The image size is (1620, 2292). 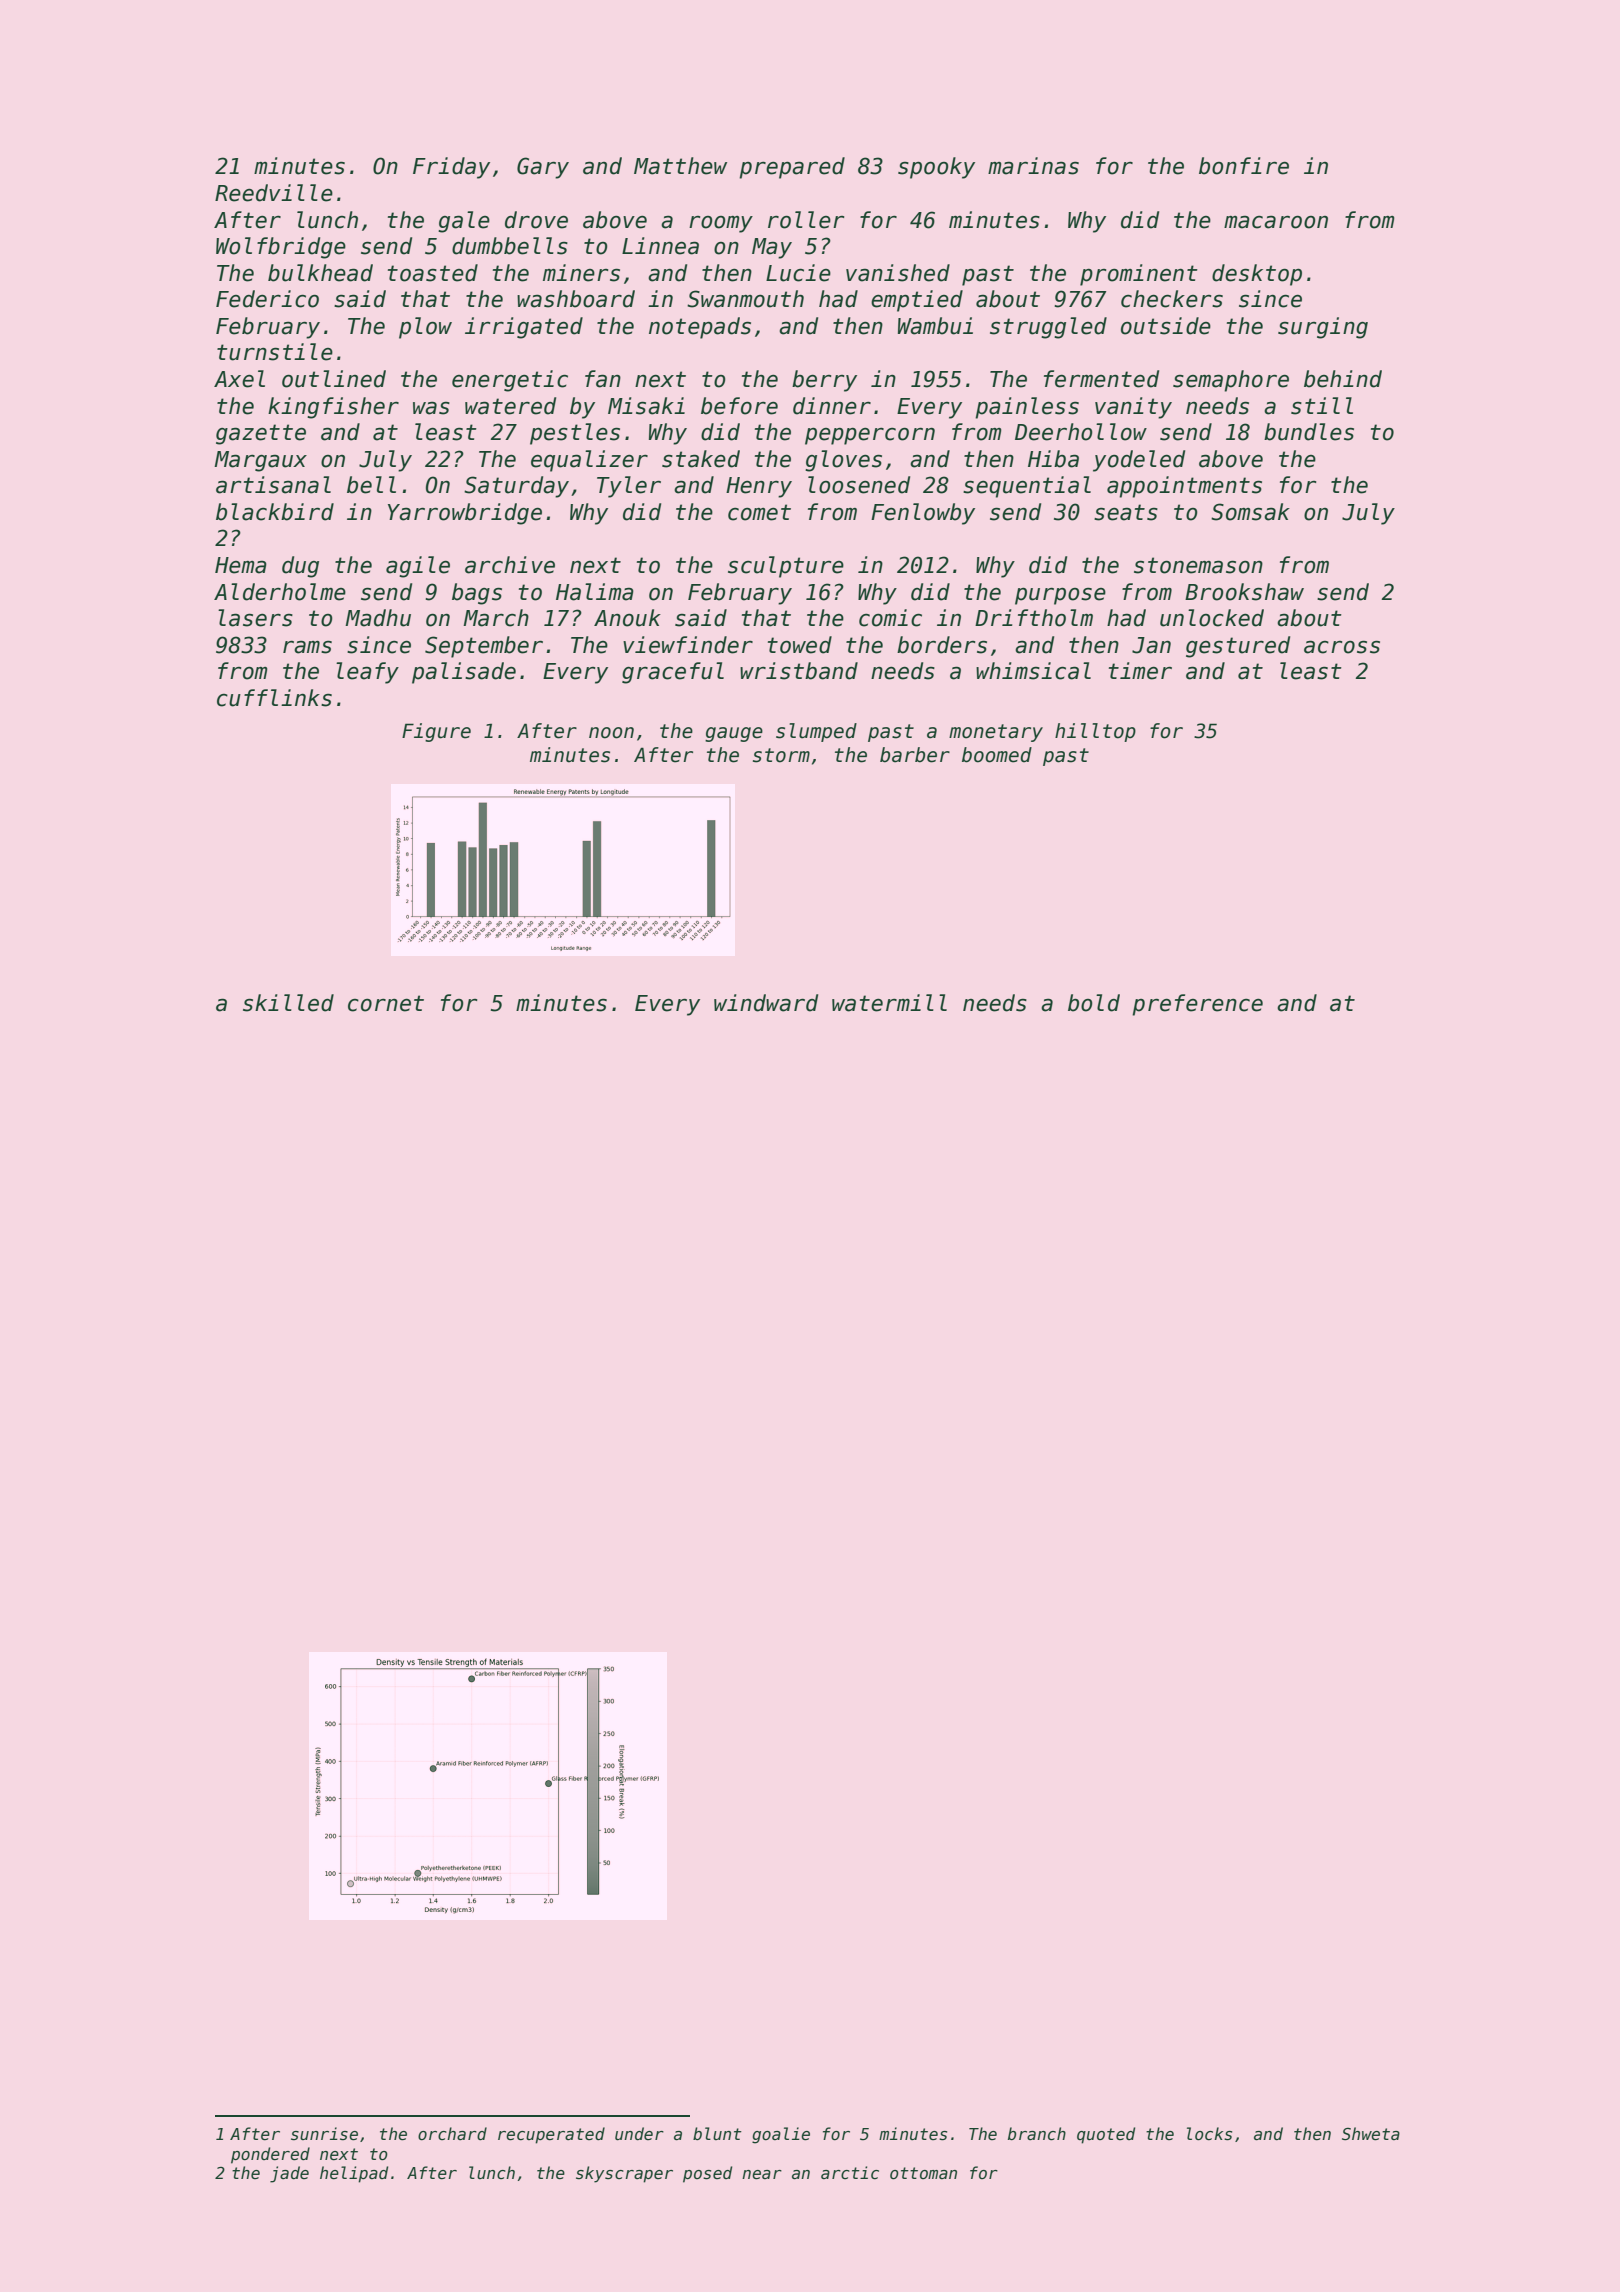 I want to click on bold, so click(x=1094, y=1003).
